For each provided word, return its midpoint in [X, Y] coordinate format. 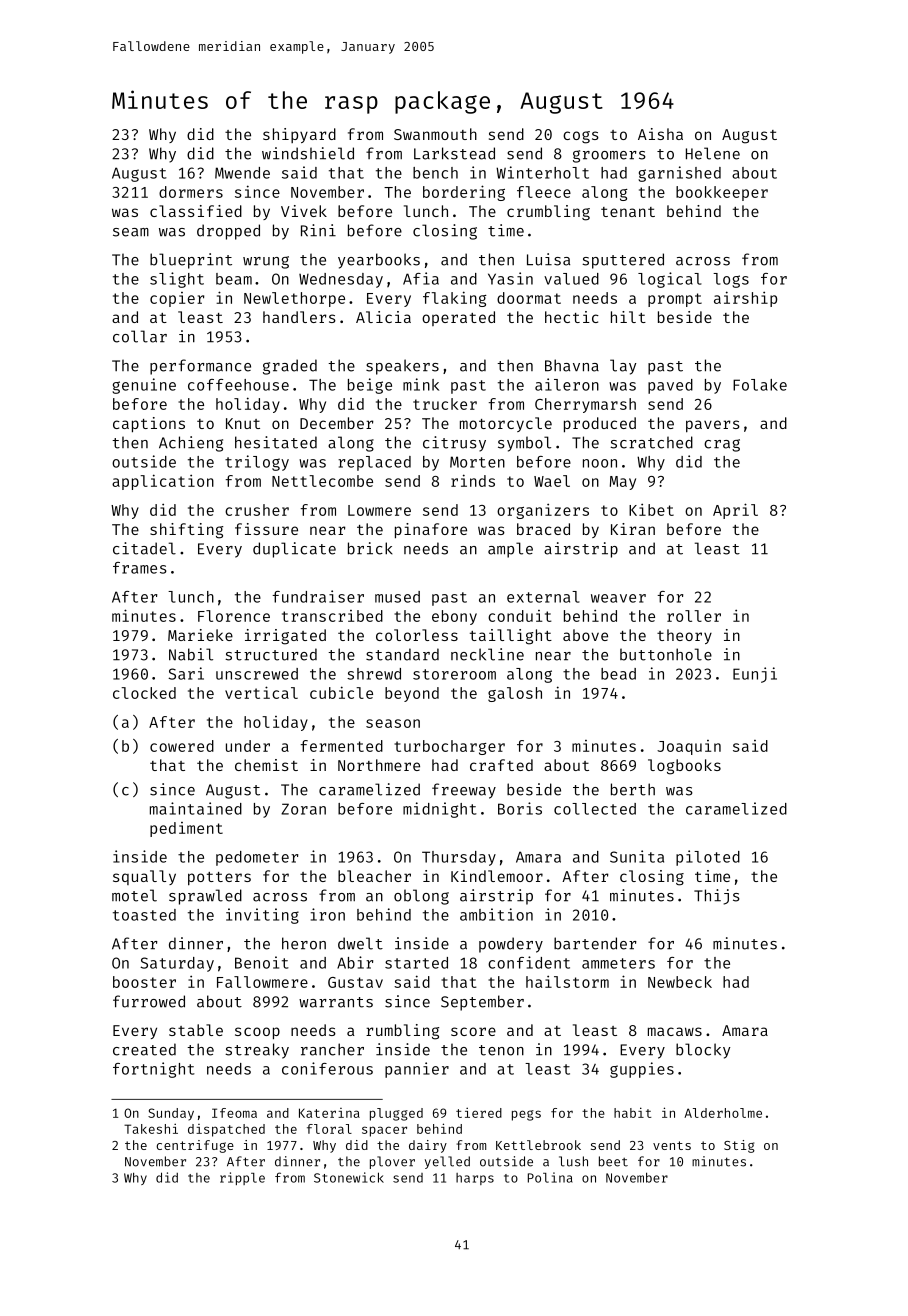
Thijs [717, 897]
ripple [242, 1178]
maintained [196, 808]
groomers [609, 156]
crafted [501, 765]
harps [475, 1179]
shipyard [299, 135]
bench [435, 173]
